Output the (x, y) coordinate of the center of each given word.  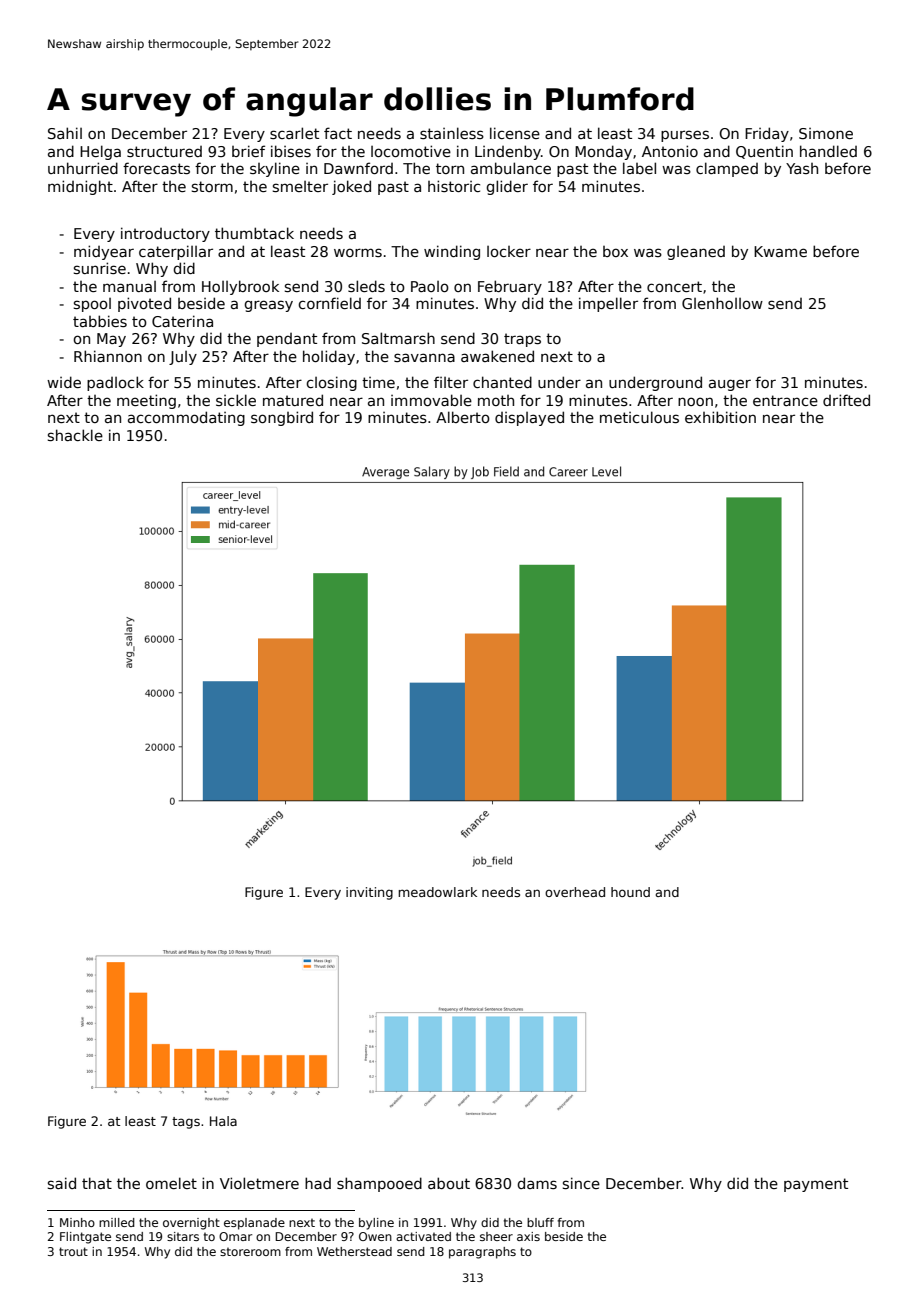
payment (816, 1185)
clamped (727, 169)
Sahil (65, 133)
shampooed (379, 1184)
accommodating (186, 418)
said (62, 1183)
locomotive (411, 151)
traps (522, 340)
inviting (369, 893)
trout (73, 1251)
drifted (846, 400)
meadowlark (437, 892)
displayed (529, 418)
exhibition (720, 417)
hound (630, 892)
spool (92, 305)
